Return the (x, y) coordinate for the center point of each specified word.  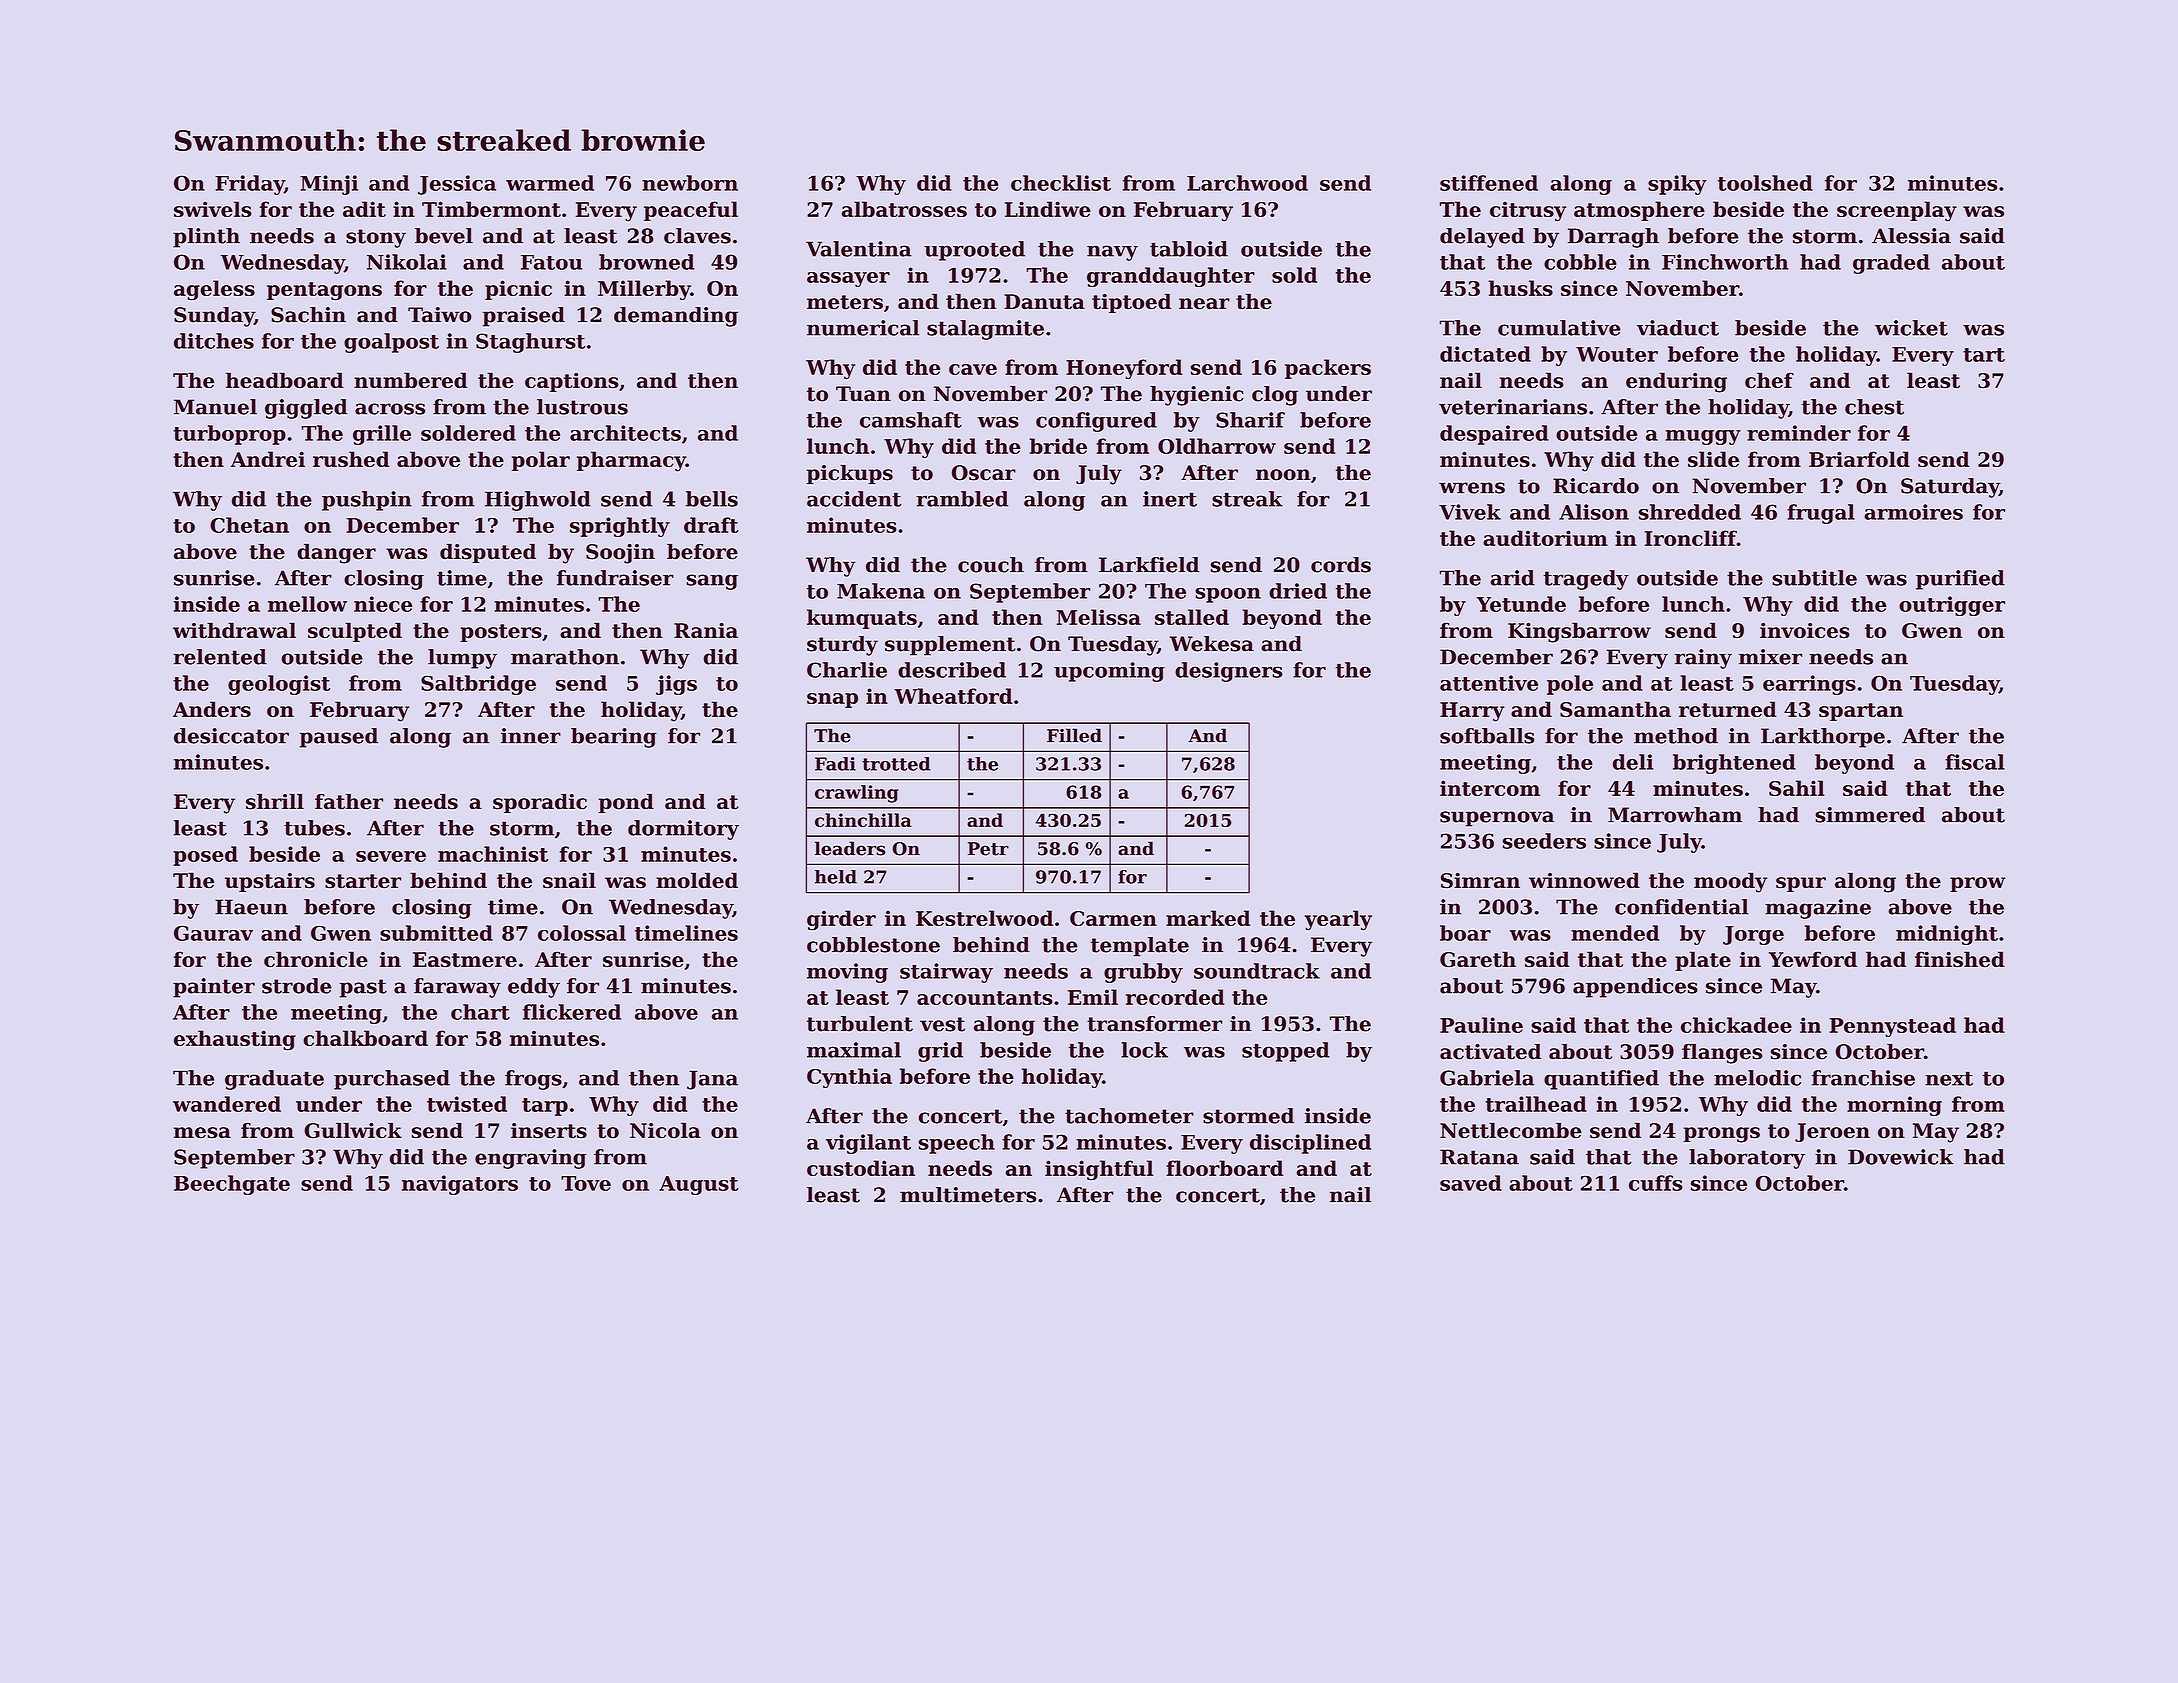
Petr (988, 849)
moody (1730, 882)
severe (391, 856)
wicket (1911, 328)
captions (571, 382)
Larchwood (1247, 183)
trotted (896, 764)
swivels (213, 209)
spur (1801, 884)
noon (1283, 475)
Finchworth (1725, 262)
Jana (712, 1080)
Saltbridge (478, 685)
